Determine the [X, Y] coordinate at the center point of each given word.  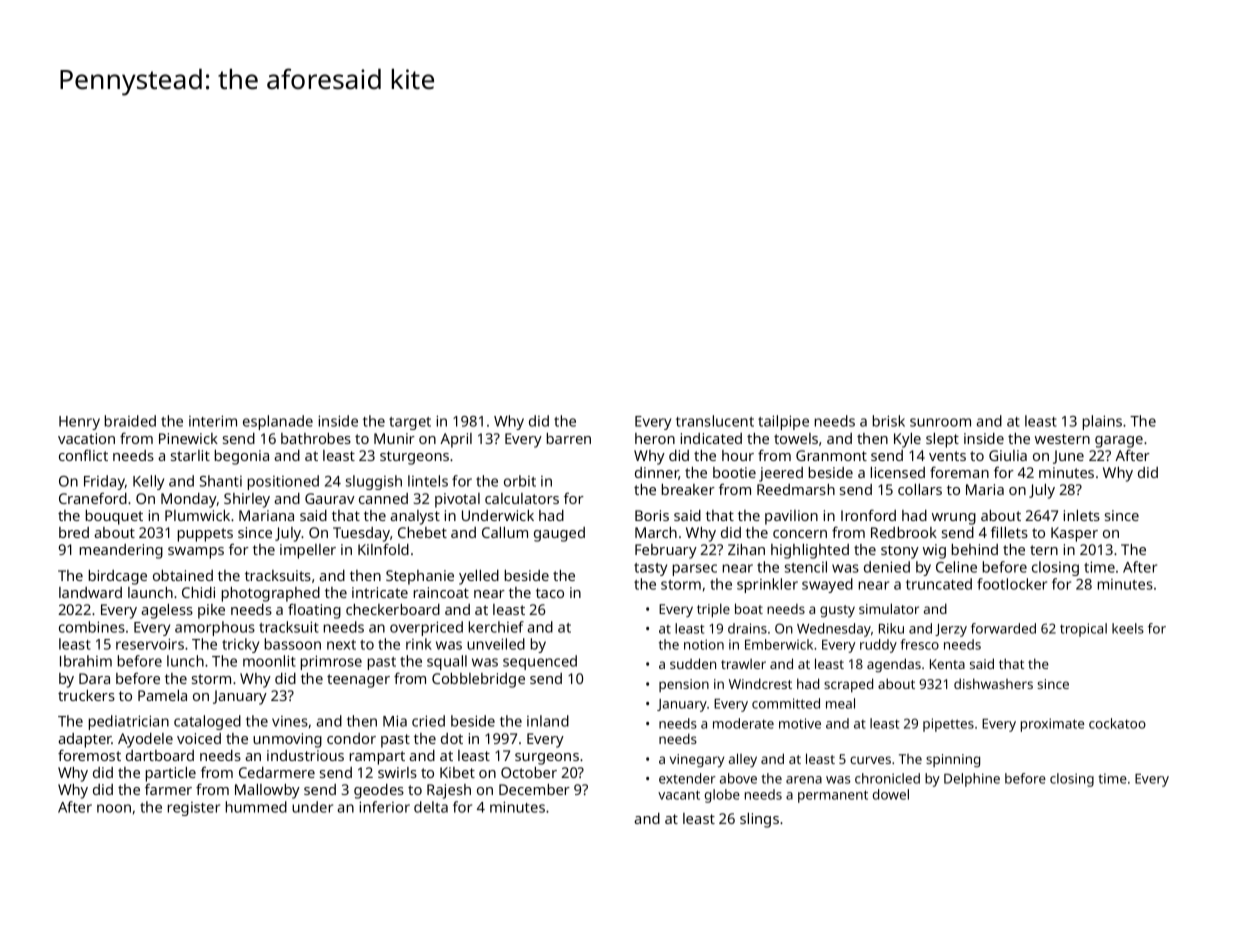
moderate [743, 723]
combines [92, 627]
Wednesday [834, 630]
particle [171, 774]
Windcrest [760, 683]
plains [1102, 422]
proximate [1052, 725]
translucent [715, 421]
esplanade [278, 422]
